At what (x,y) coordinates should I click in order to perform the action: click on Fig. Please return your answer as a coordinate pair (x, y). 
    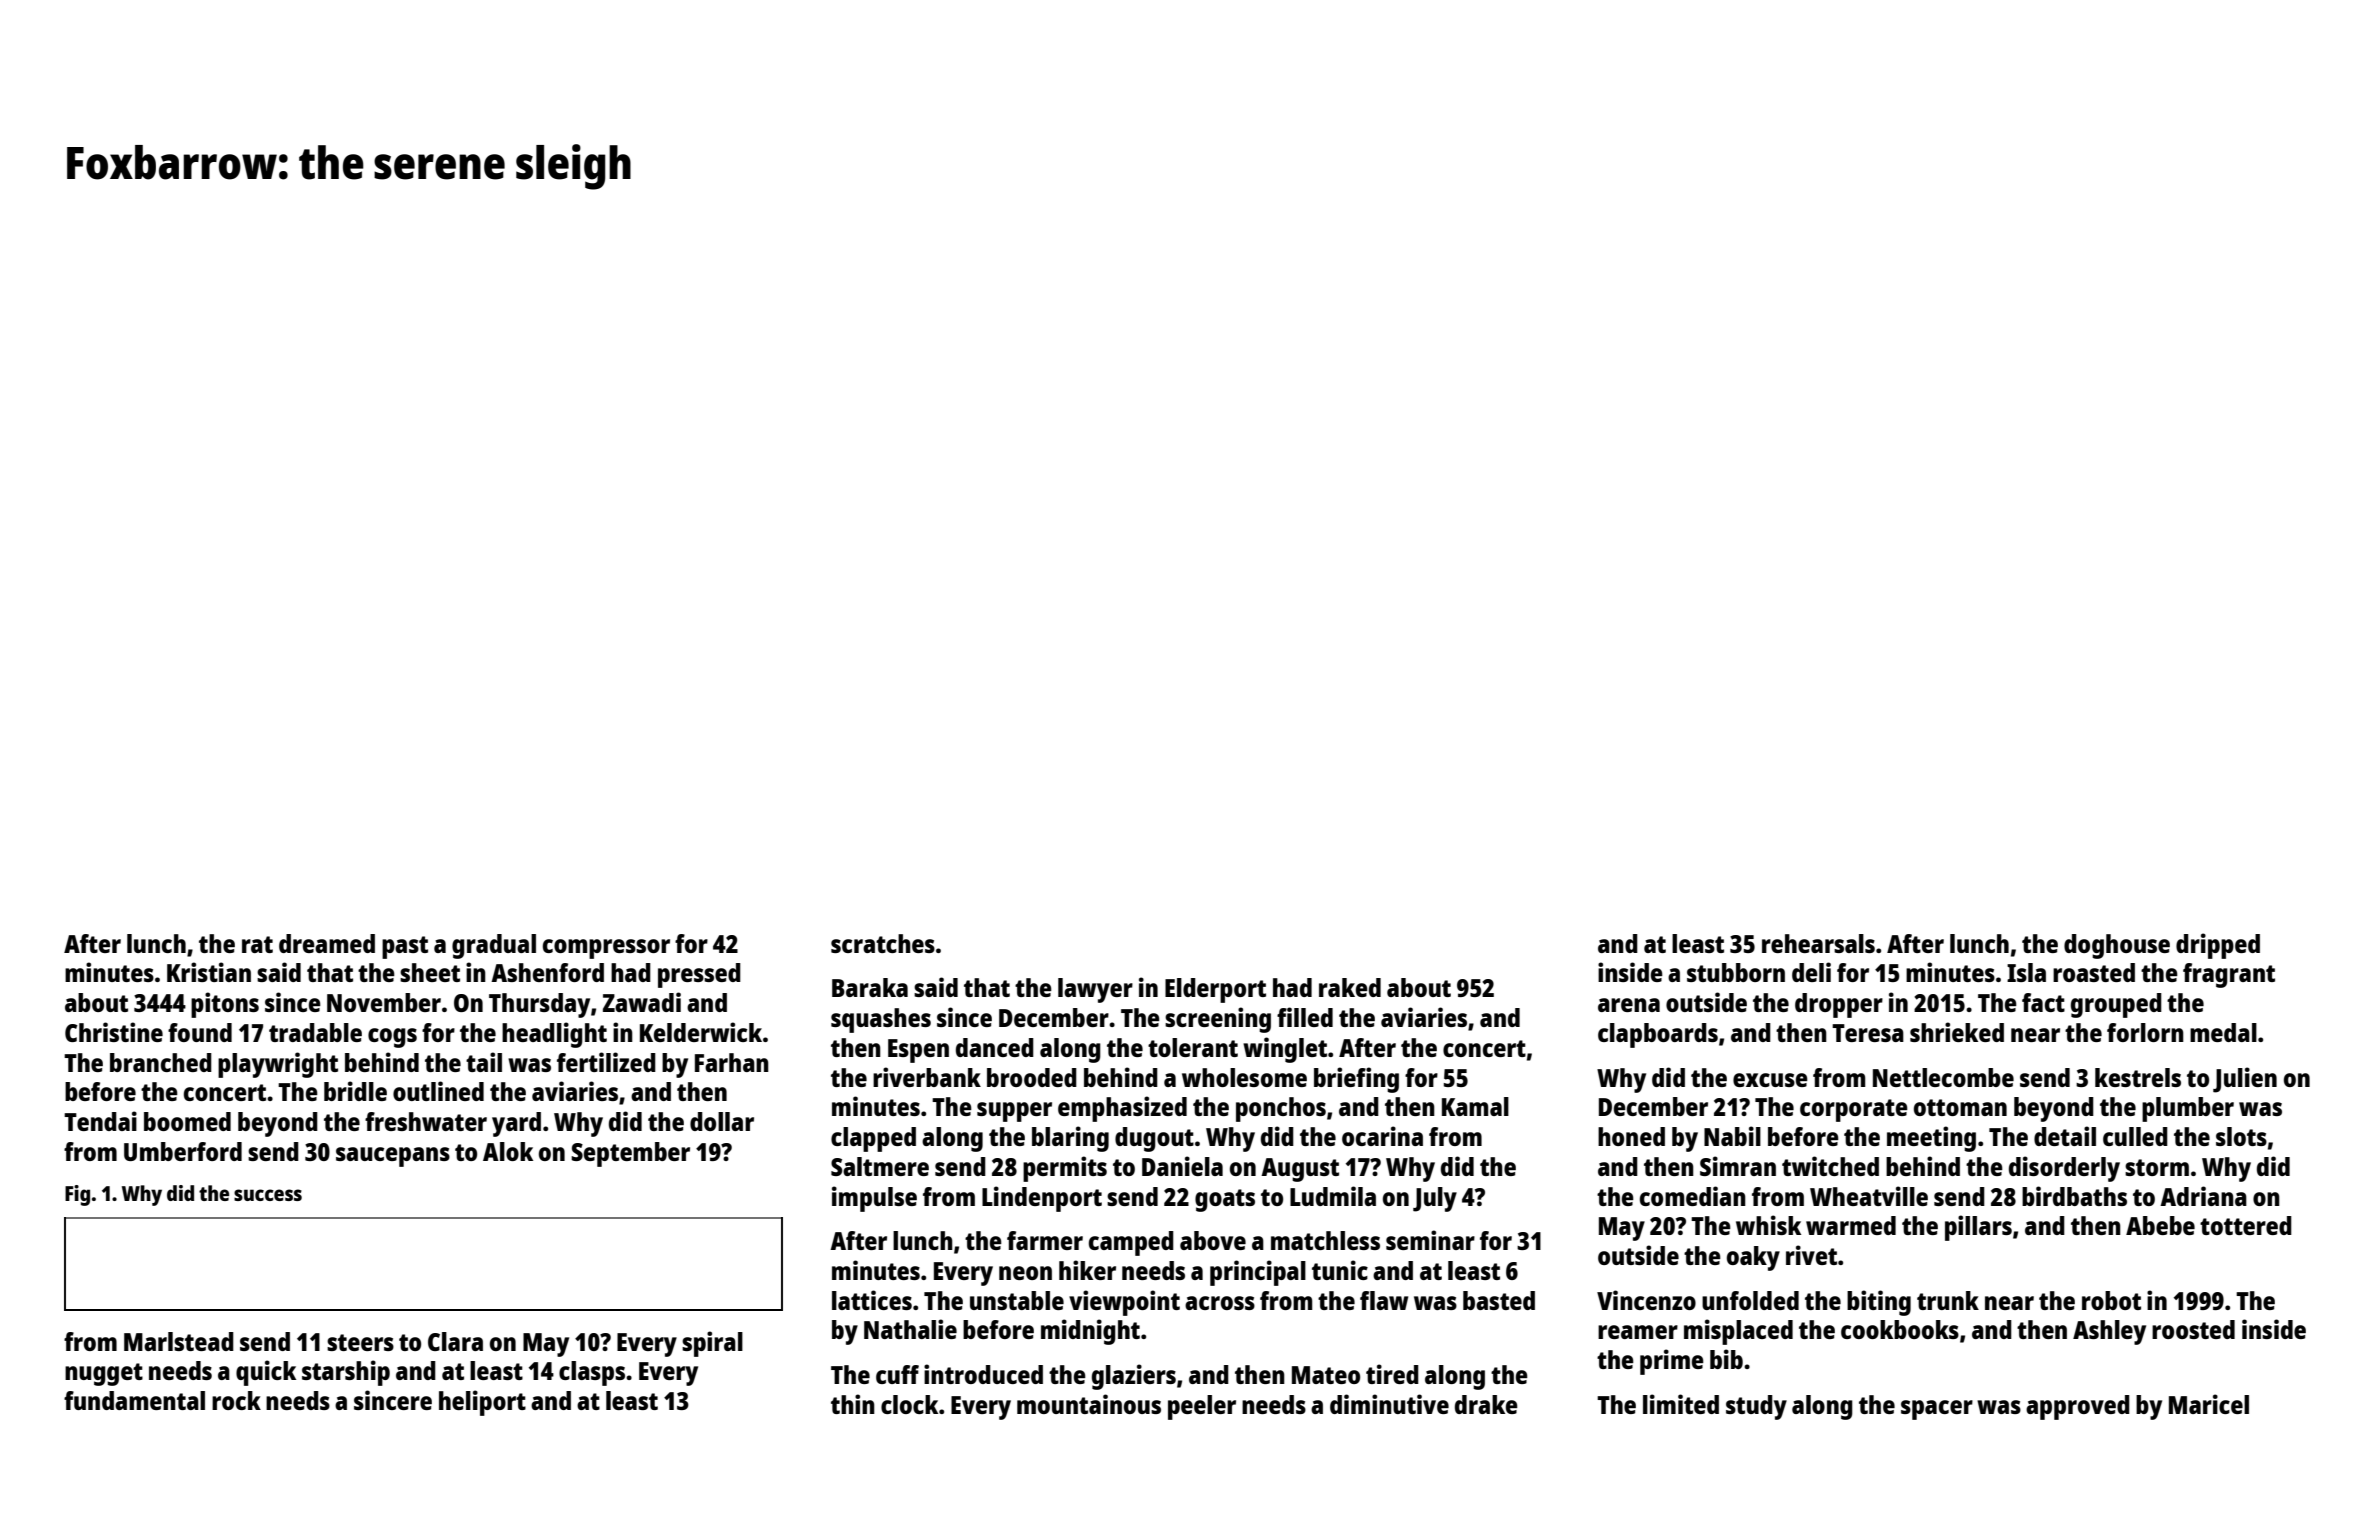
    Looking at the image, I should click on (77, 1195).
